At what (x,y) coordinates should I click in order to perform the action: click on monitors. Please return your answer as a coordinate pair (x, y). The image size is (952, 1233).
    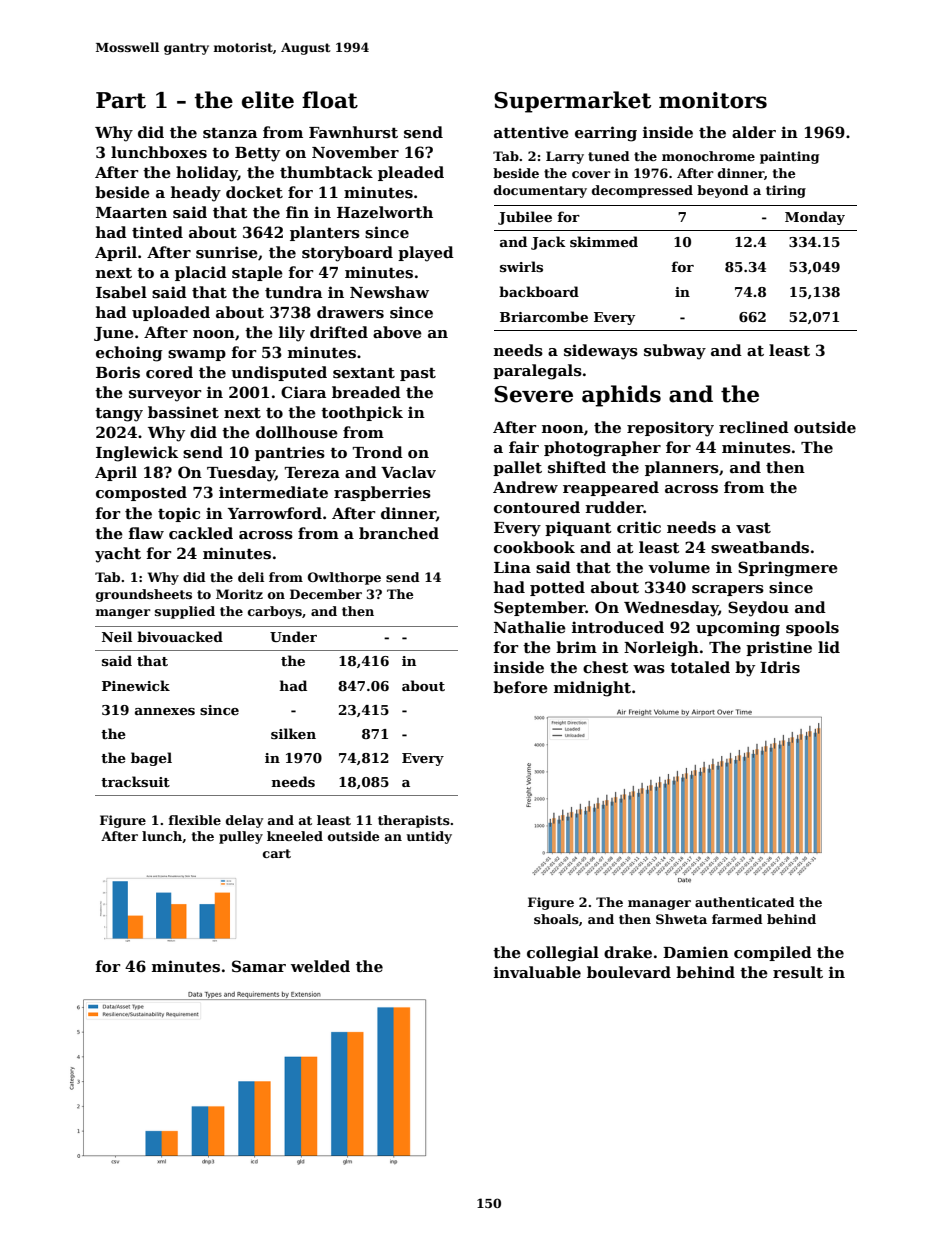
    Looking at the image, I should click on (713, 100).
